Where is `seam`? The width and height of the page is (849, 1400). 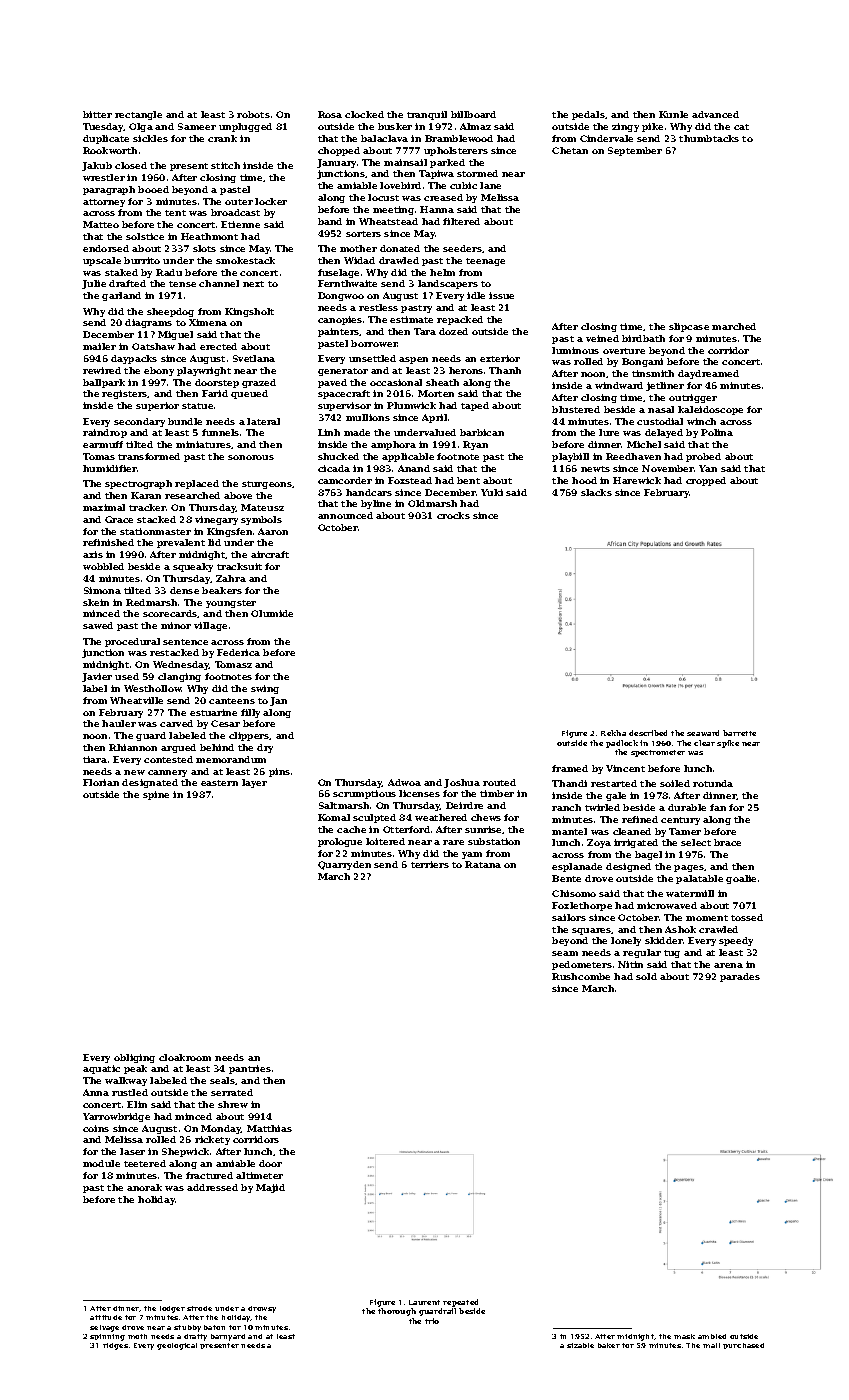 seam is located at coordinates (565, 953).
